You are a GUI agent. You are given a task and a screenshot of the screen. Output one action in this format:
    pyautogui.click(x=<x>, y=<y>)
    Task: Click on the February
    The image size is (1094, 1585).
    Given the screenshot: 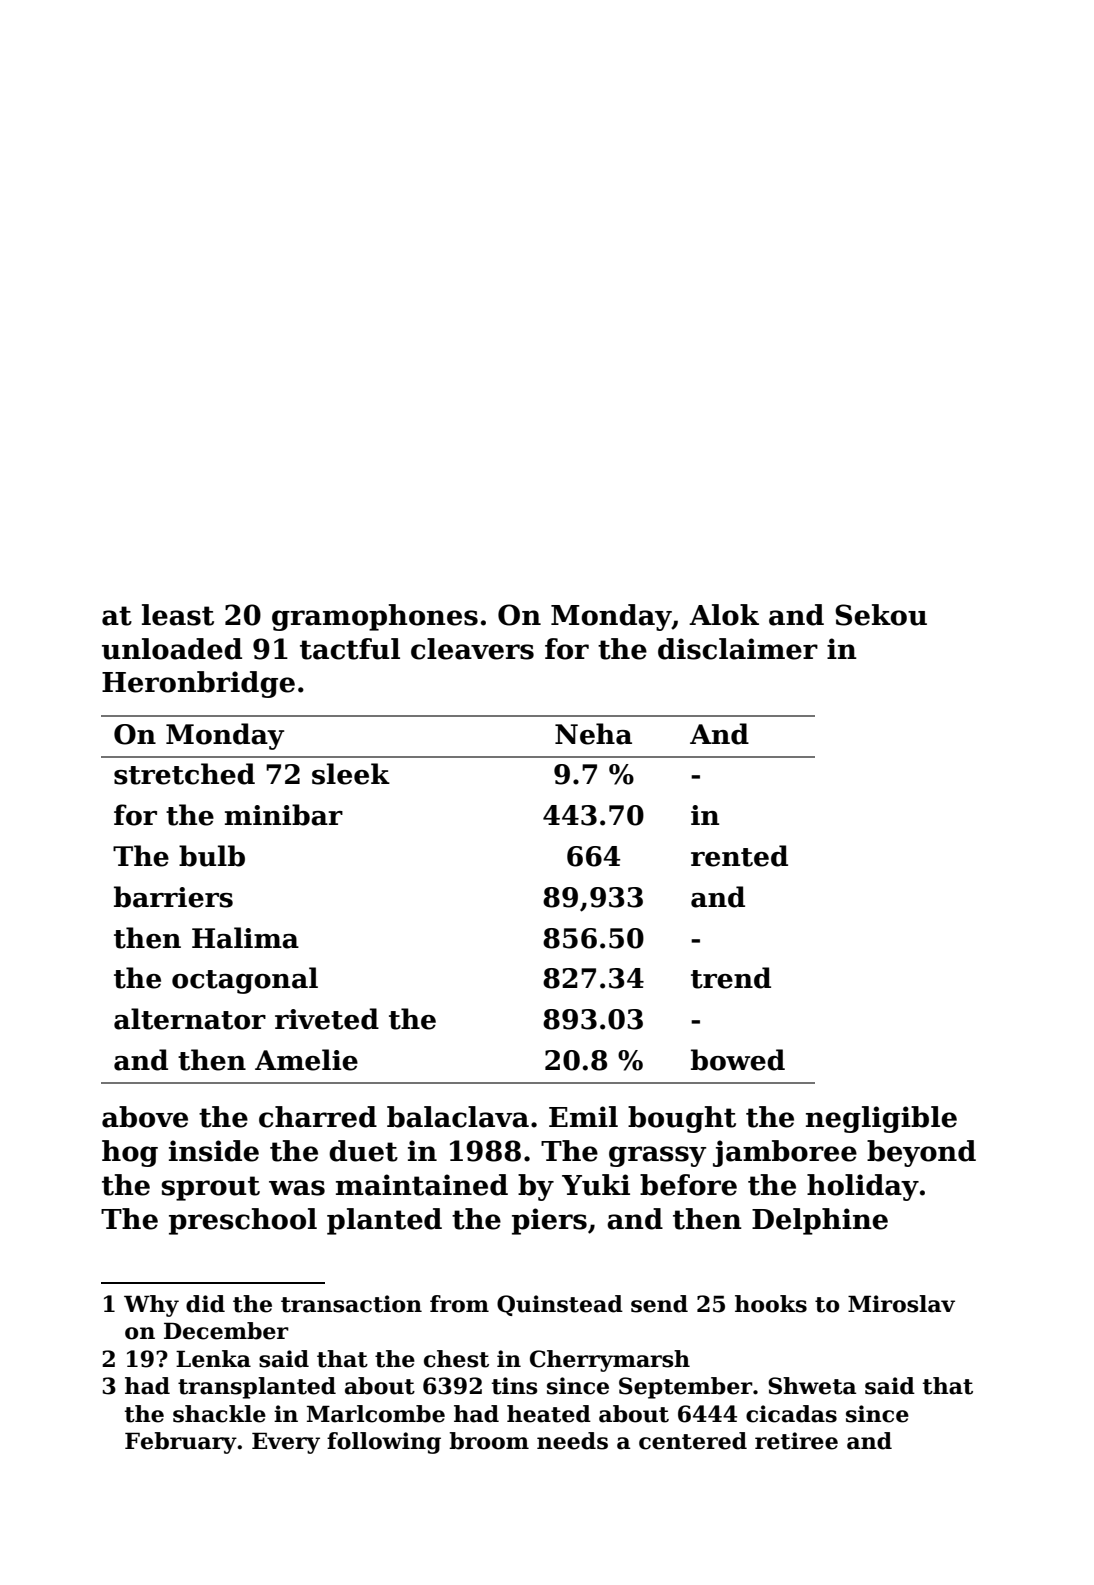 What is the action you would take?
    pyautogui.click(x=181, y=1443)
